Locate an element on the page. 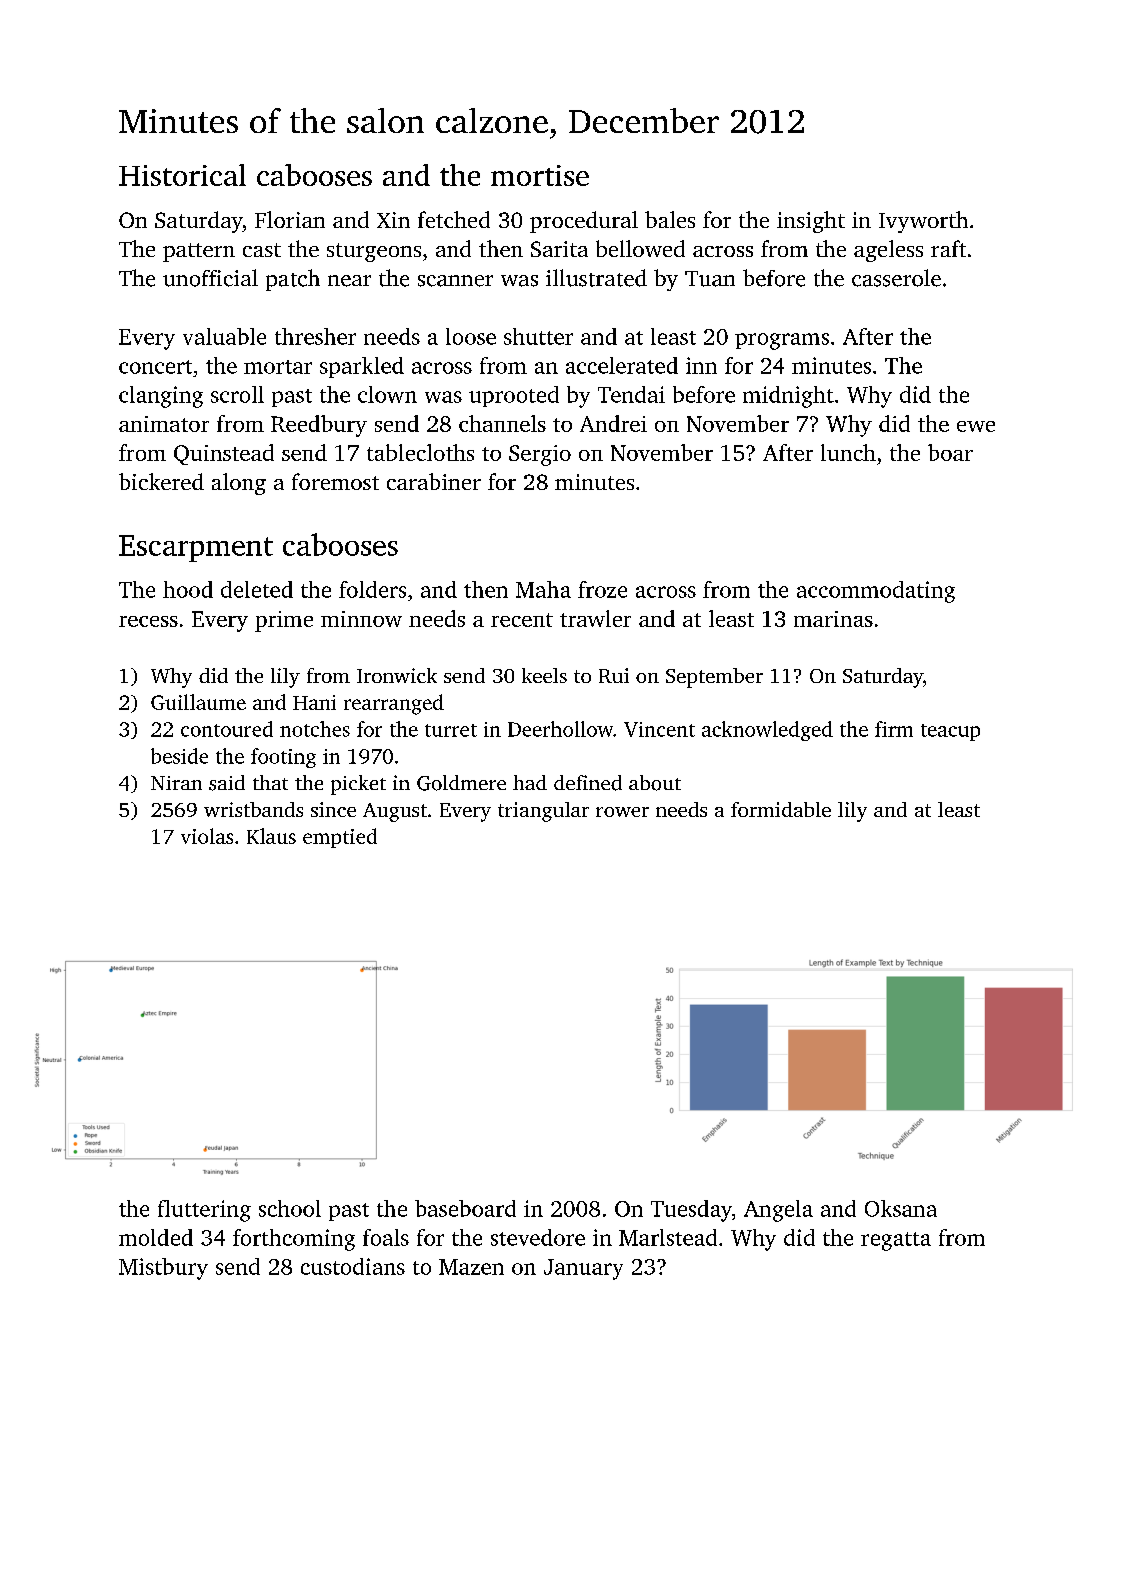 This image has height=1595, width=1128. Ivyworth is located at coordinates (923, 222).
